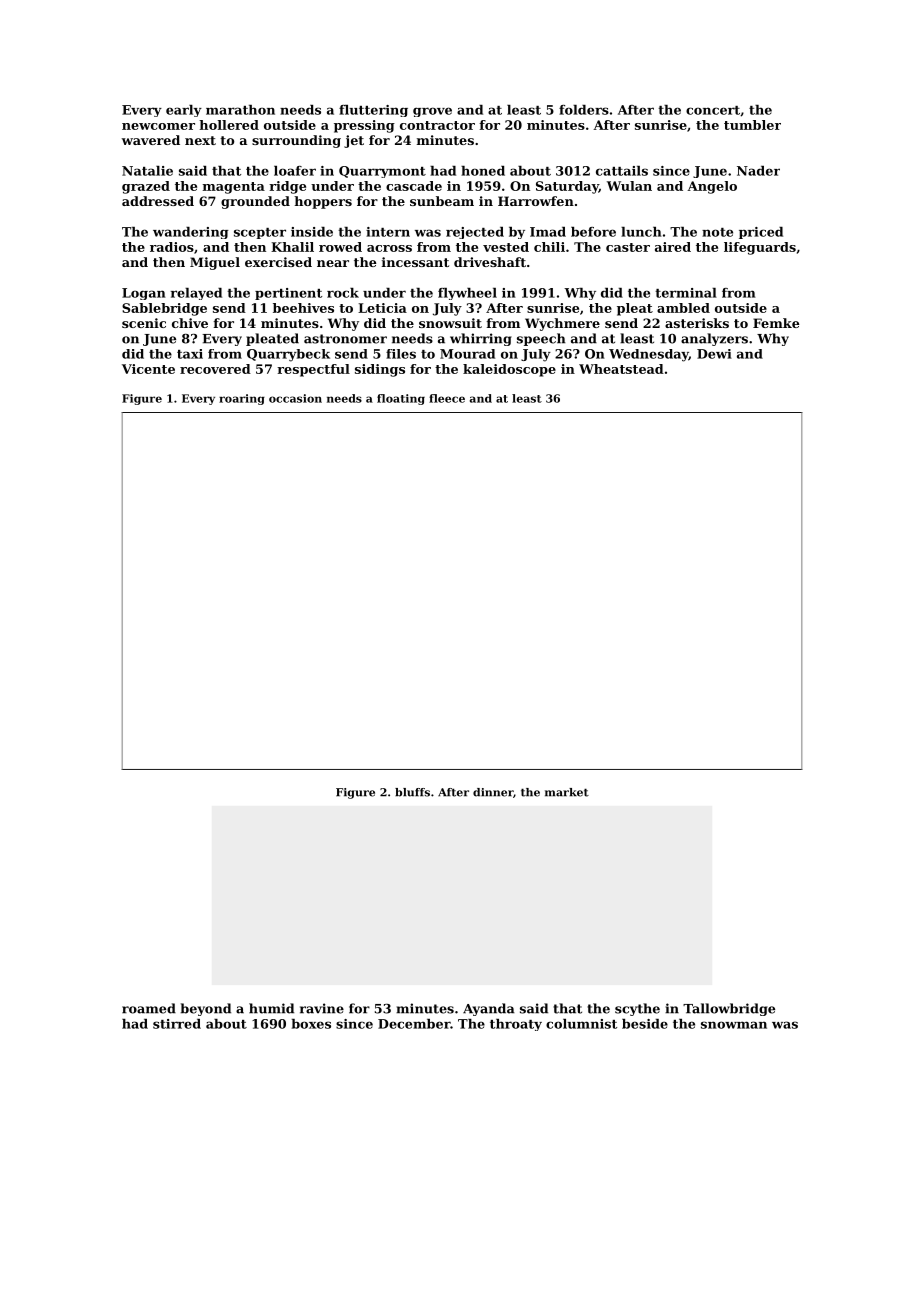 This document has height=1308, width=924. I want to click on cattails, so click(622, 171).
